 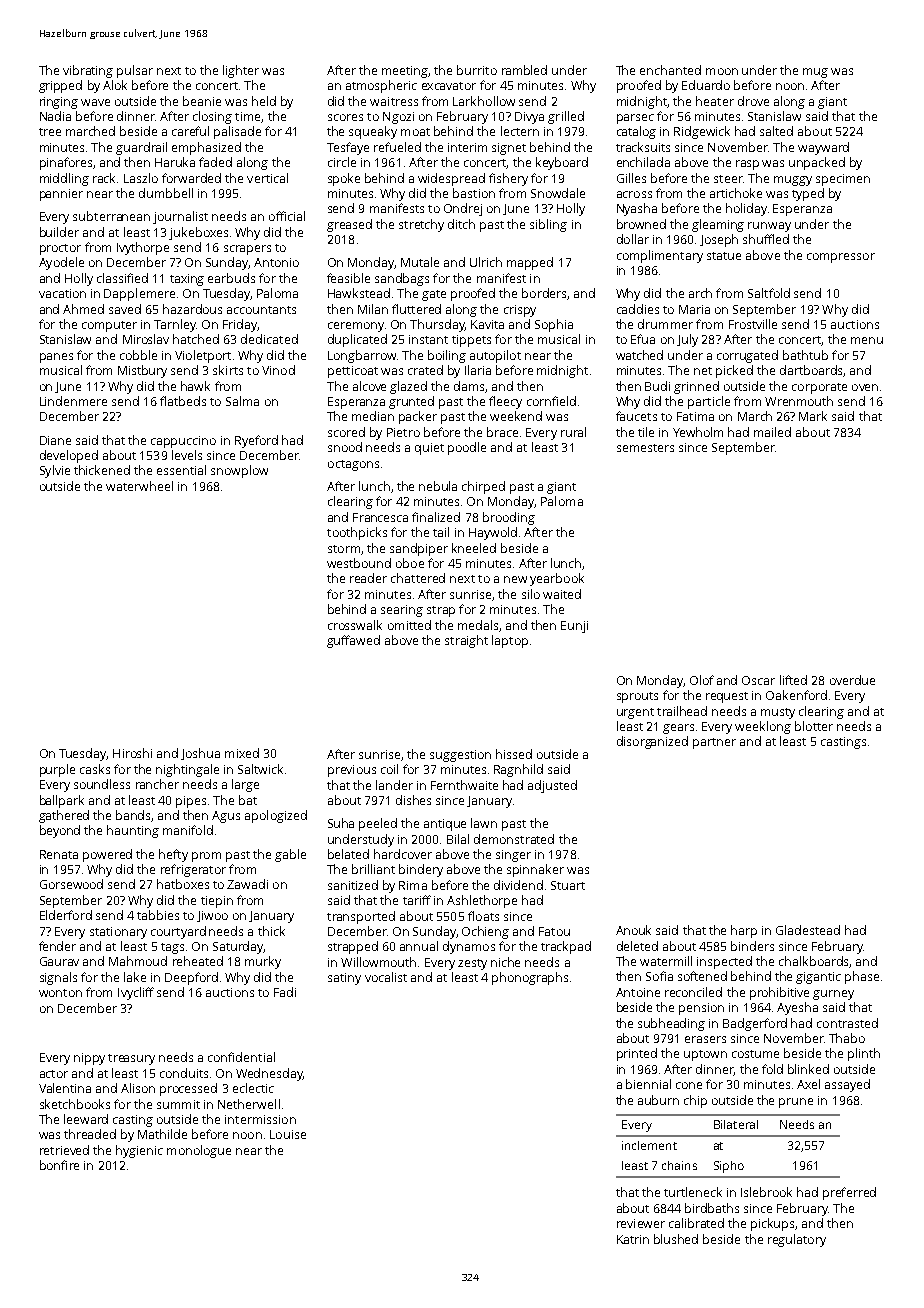 I want to click on toothpicks, so click(x=357, y=533).
